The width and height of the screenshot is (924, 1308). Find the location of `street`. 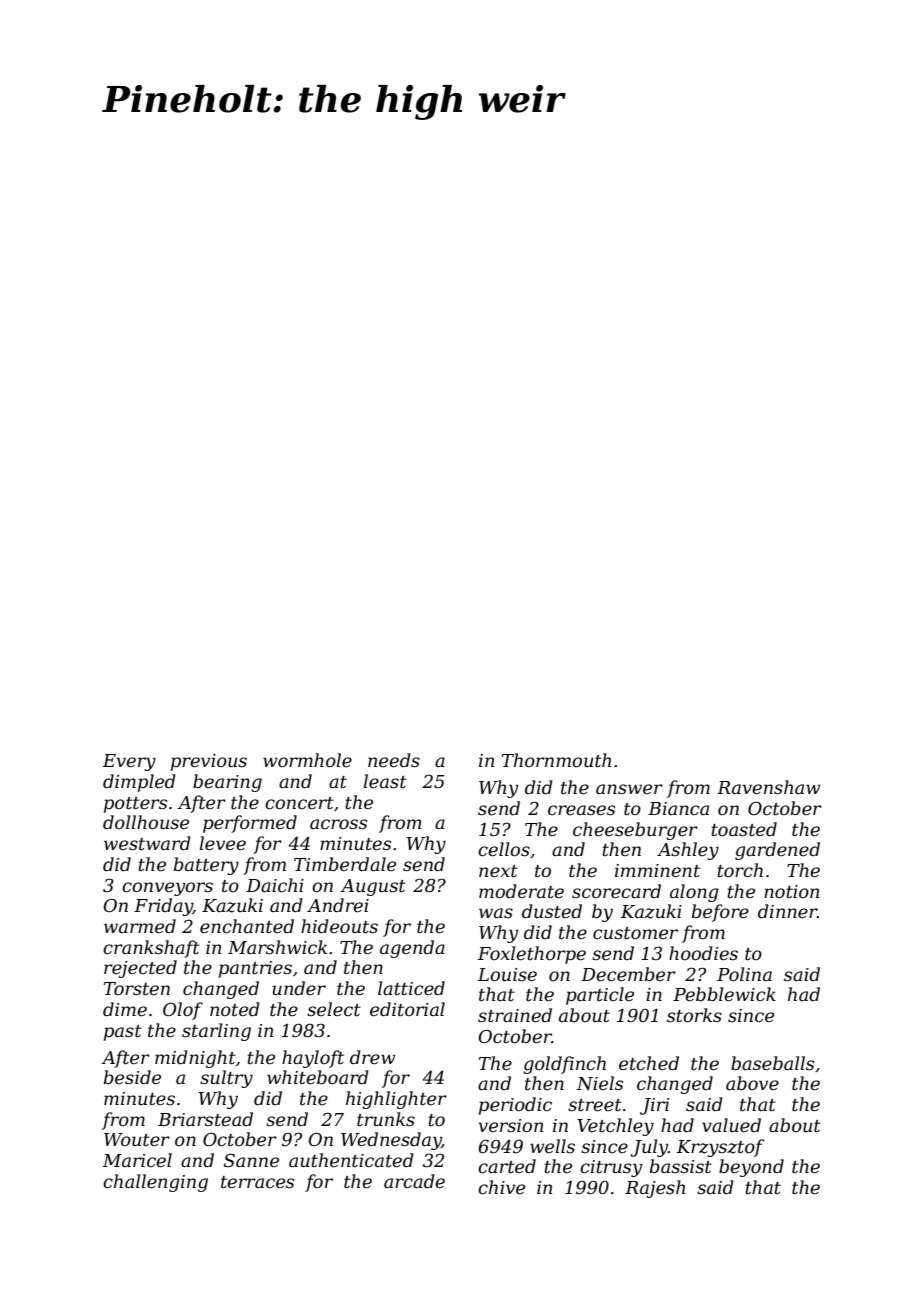

street is located at coordinates (595, 1105).
